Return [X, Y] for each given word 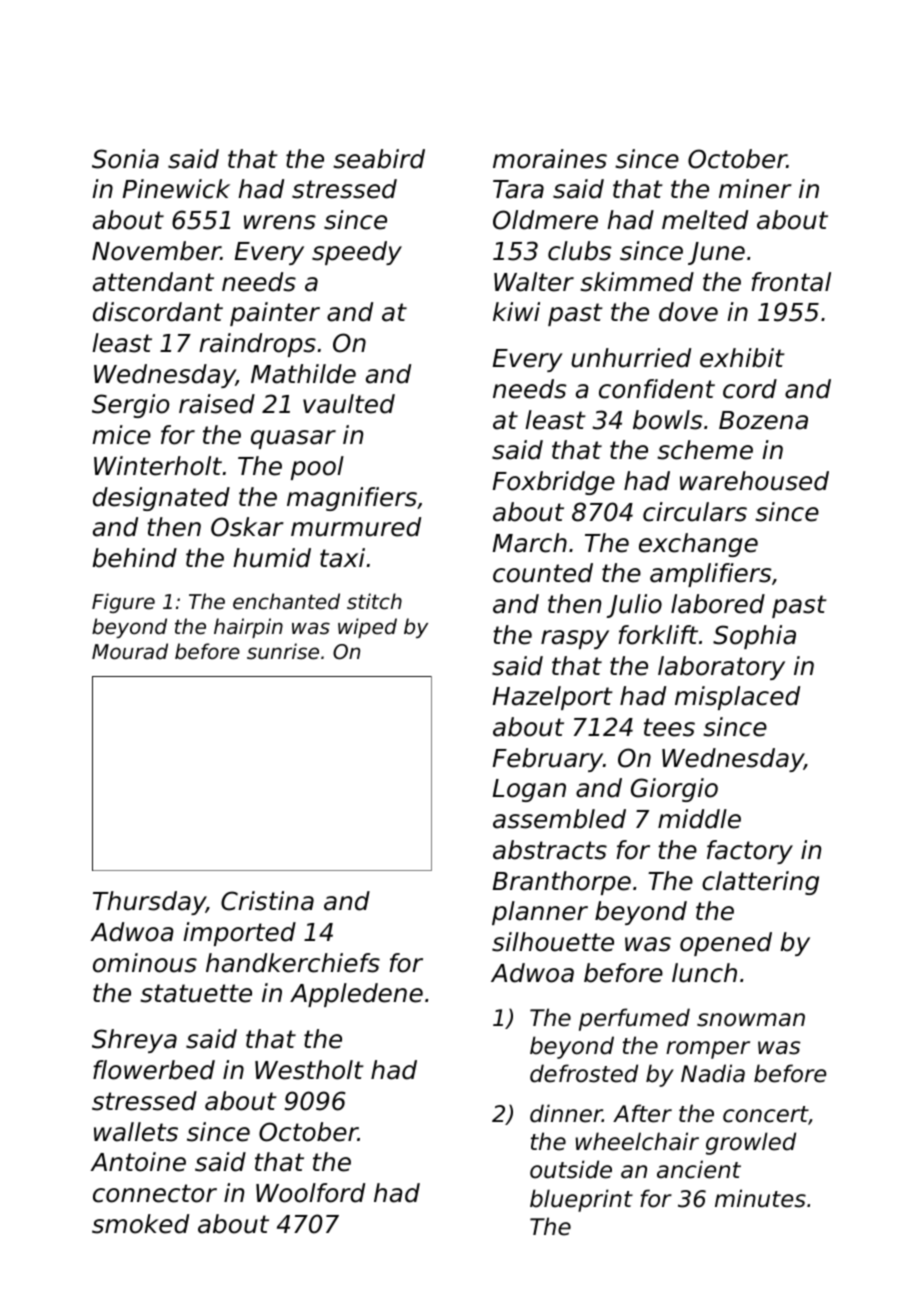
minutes [760, 1198]
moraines [550, 159]
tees [669, 727]
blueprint [581, 1200]
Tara [518, 189]
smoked [140, 1224]
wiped [367, 628]
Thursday [149, 903]
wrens [280, 222]
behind [134, 558]
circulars [695, 512]
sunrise [283, 651]
